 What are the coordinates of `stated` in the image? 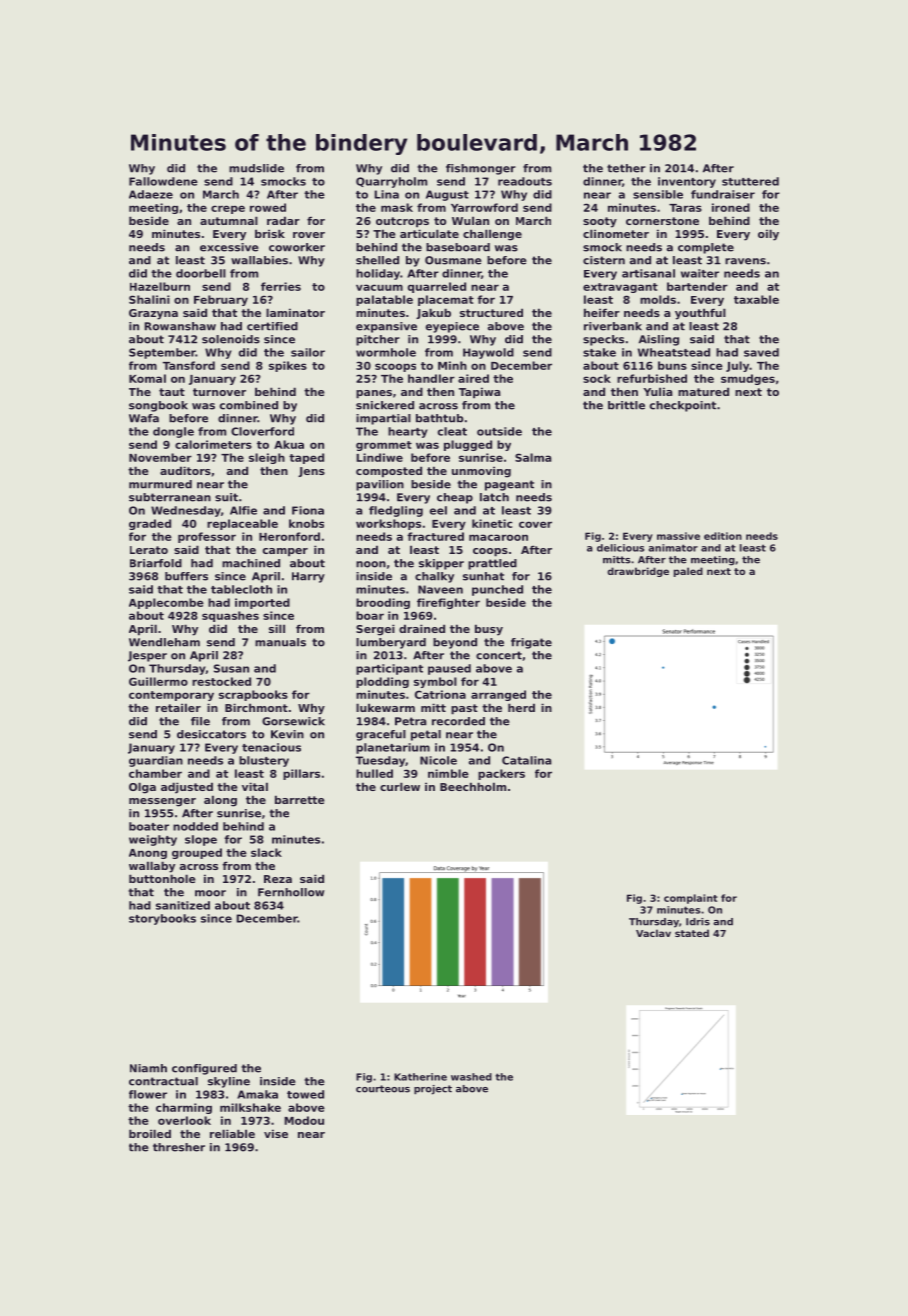 It's located at (692, 933).
